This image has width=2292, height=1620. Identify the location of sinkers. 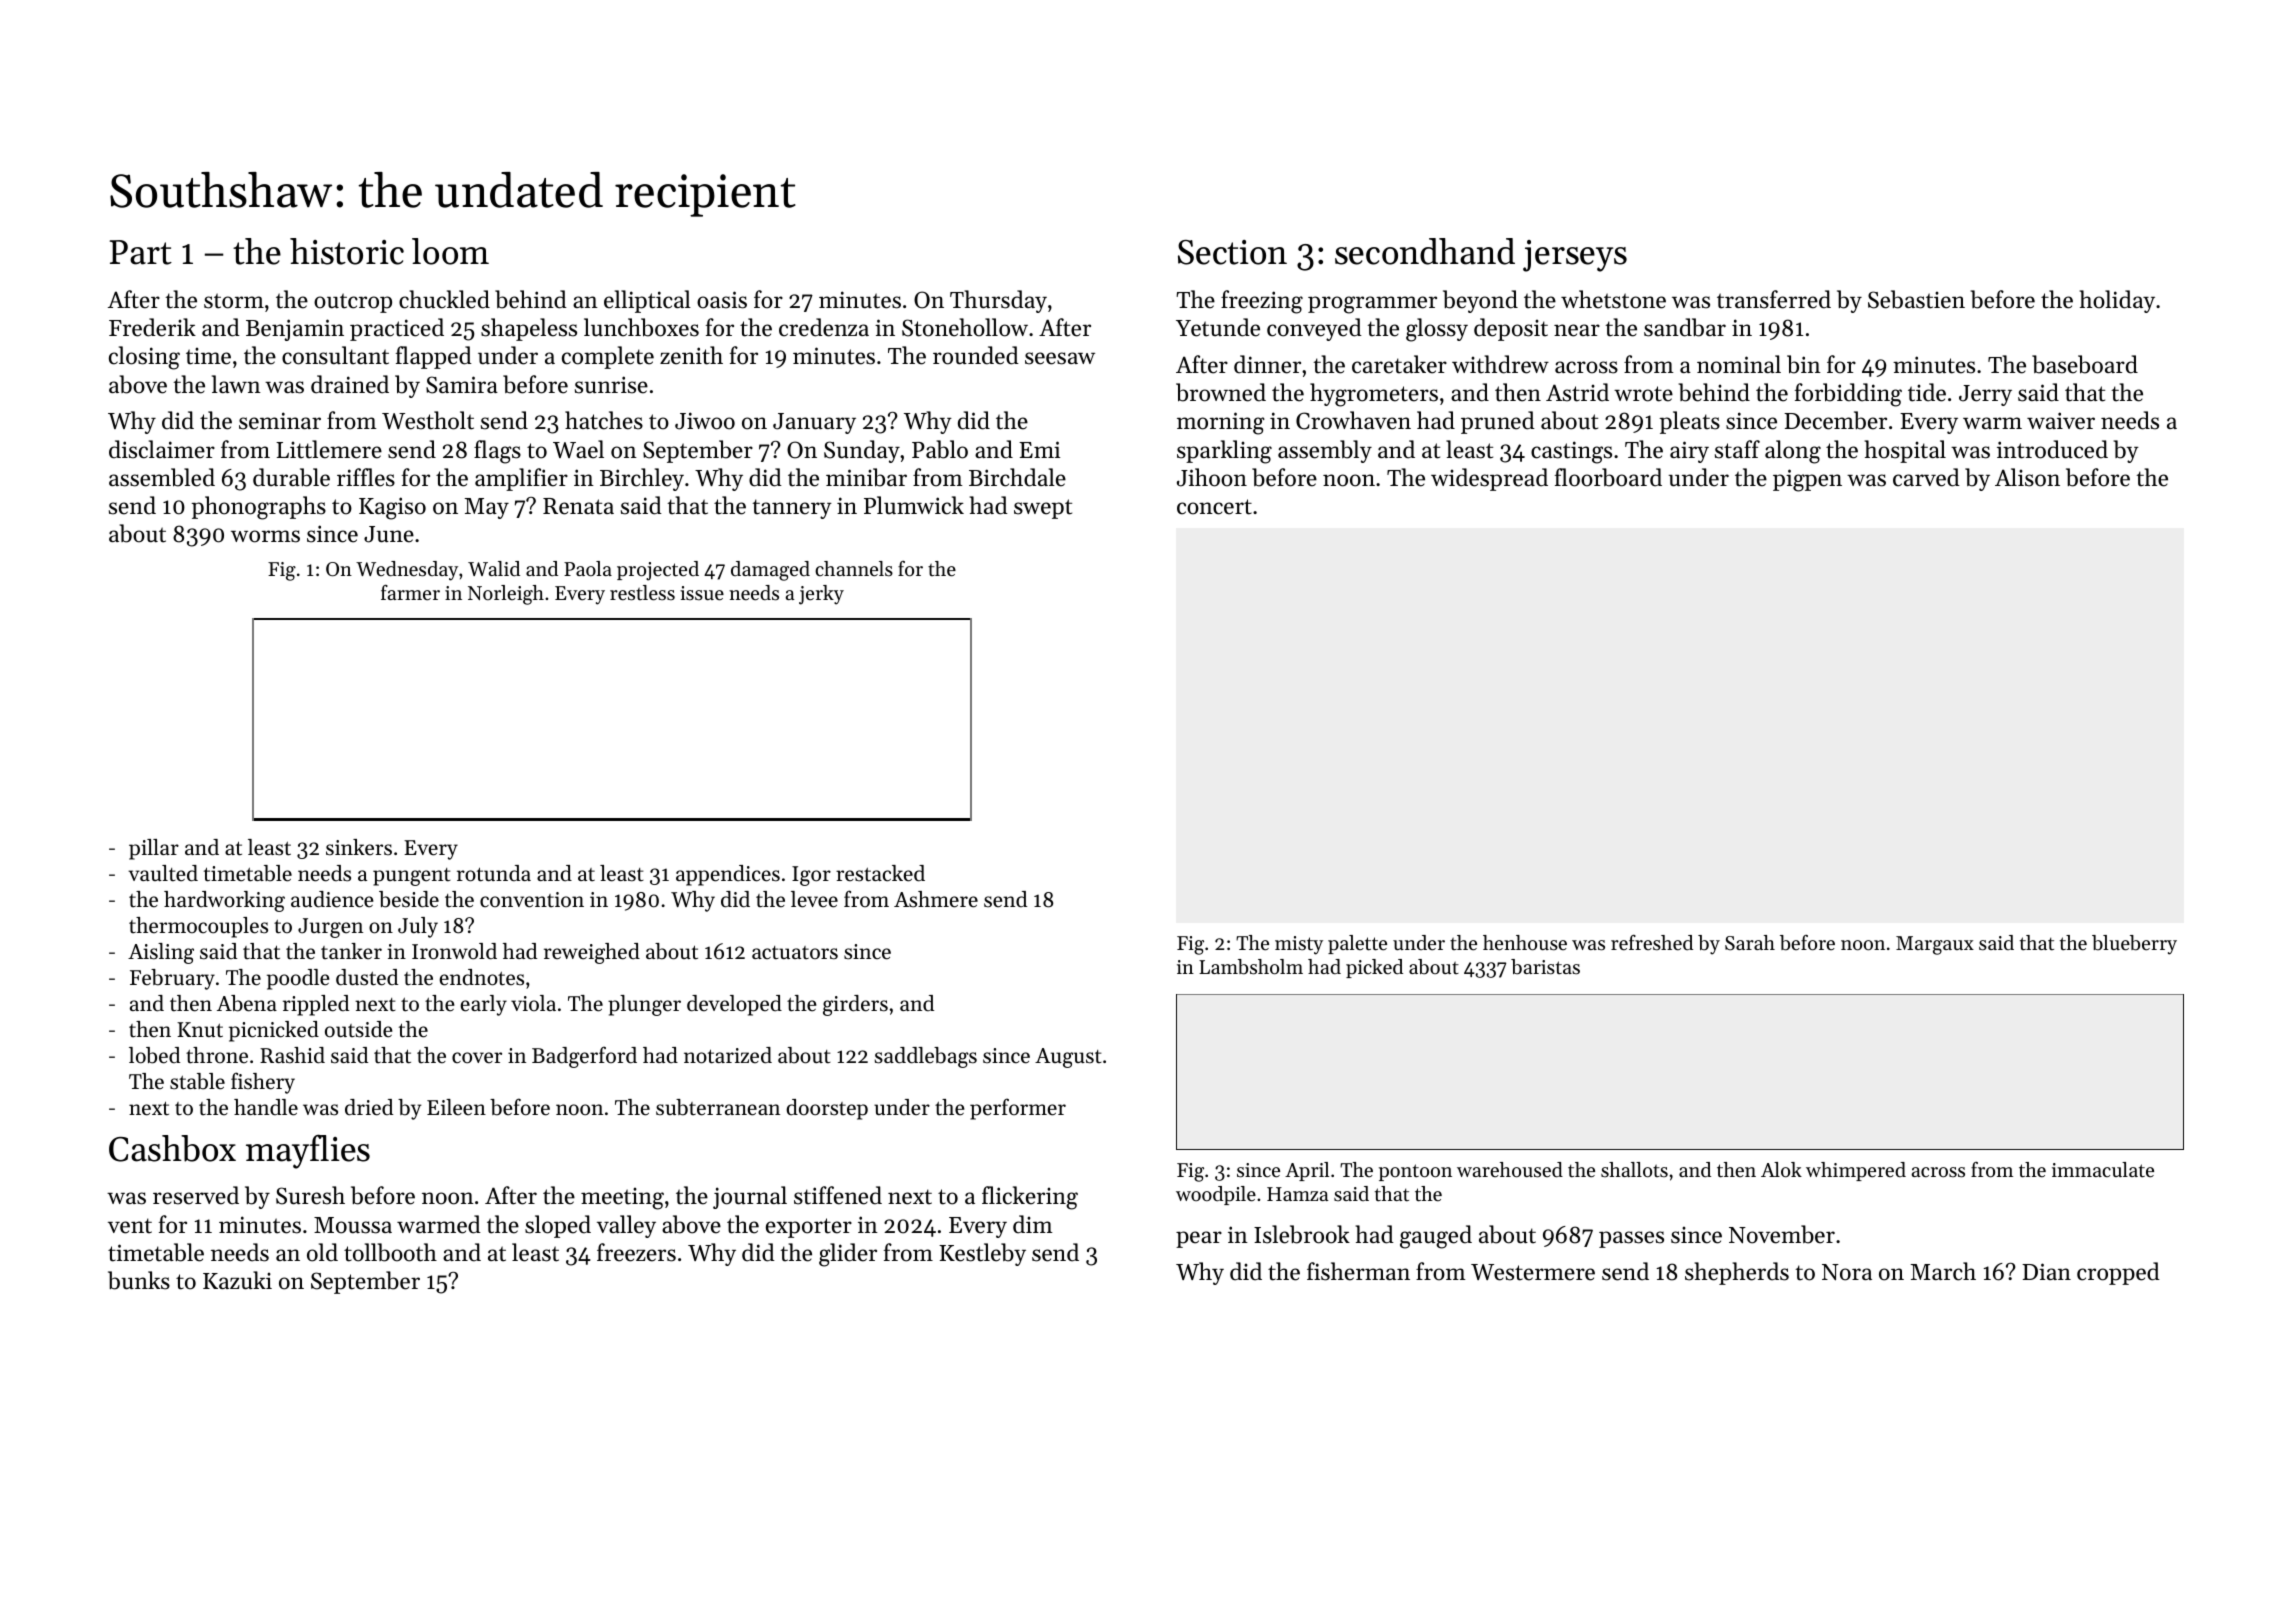
(359, 847).
